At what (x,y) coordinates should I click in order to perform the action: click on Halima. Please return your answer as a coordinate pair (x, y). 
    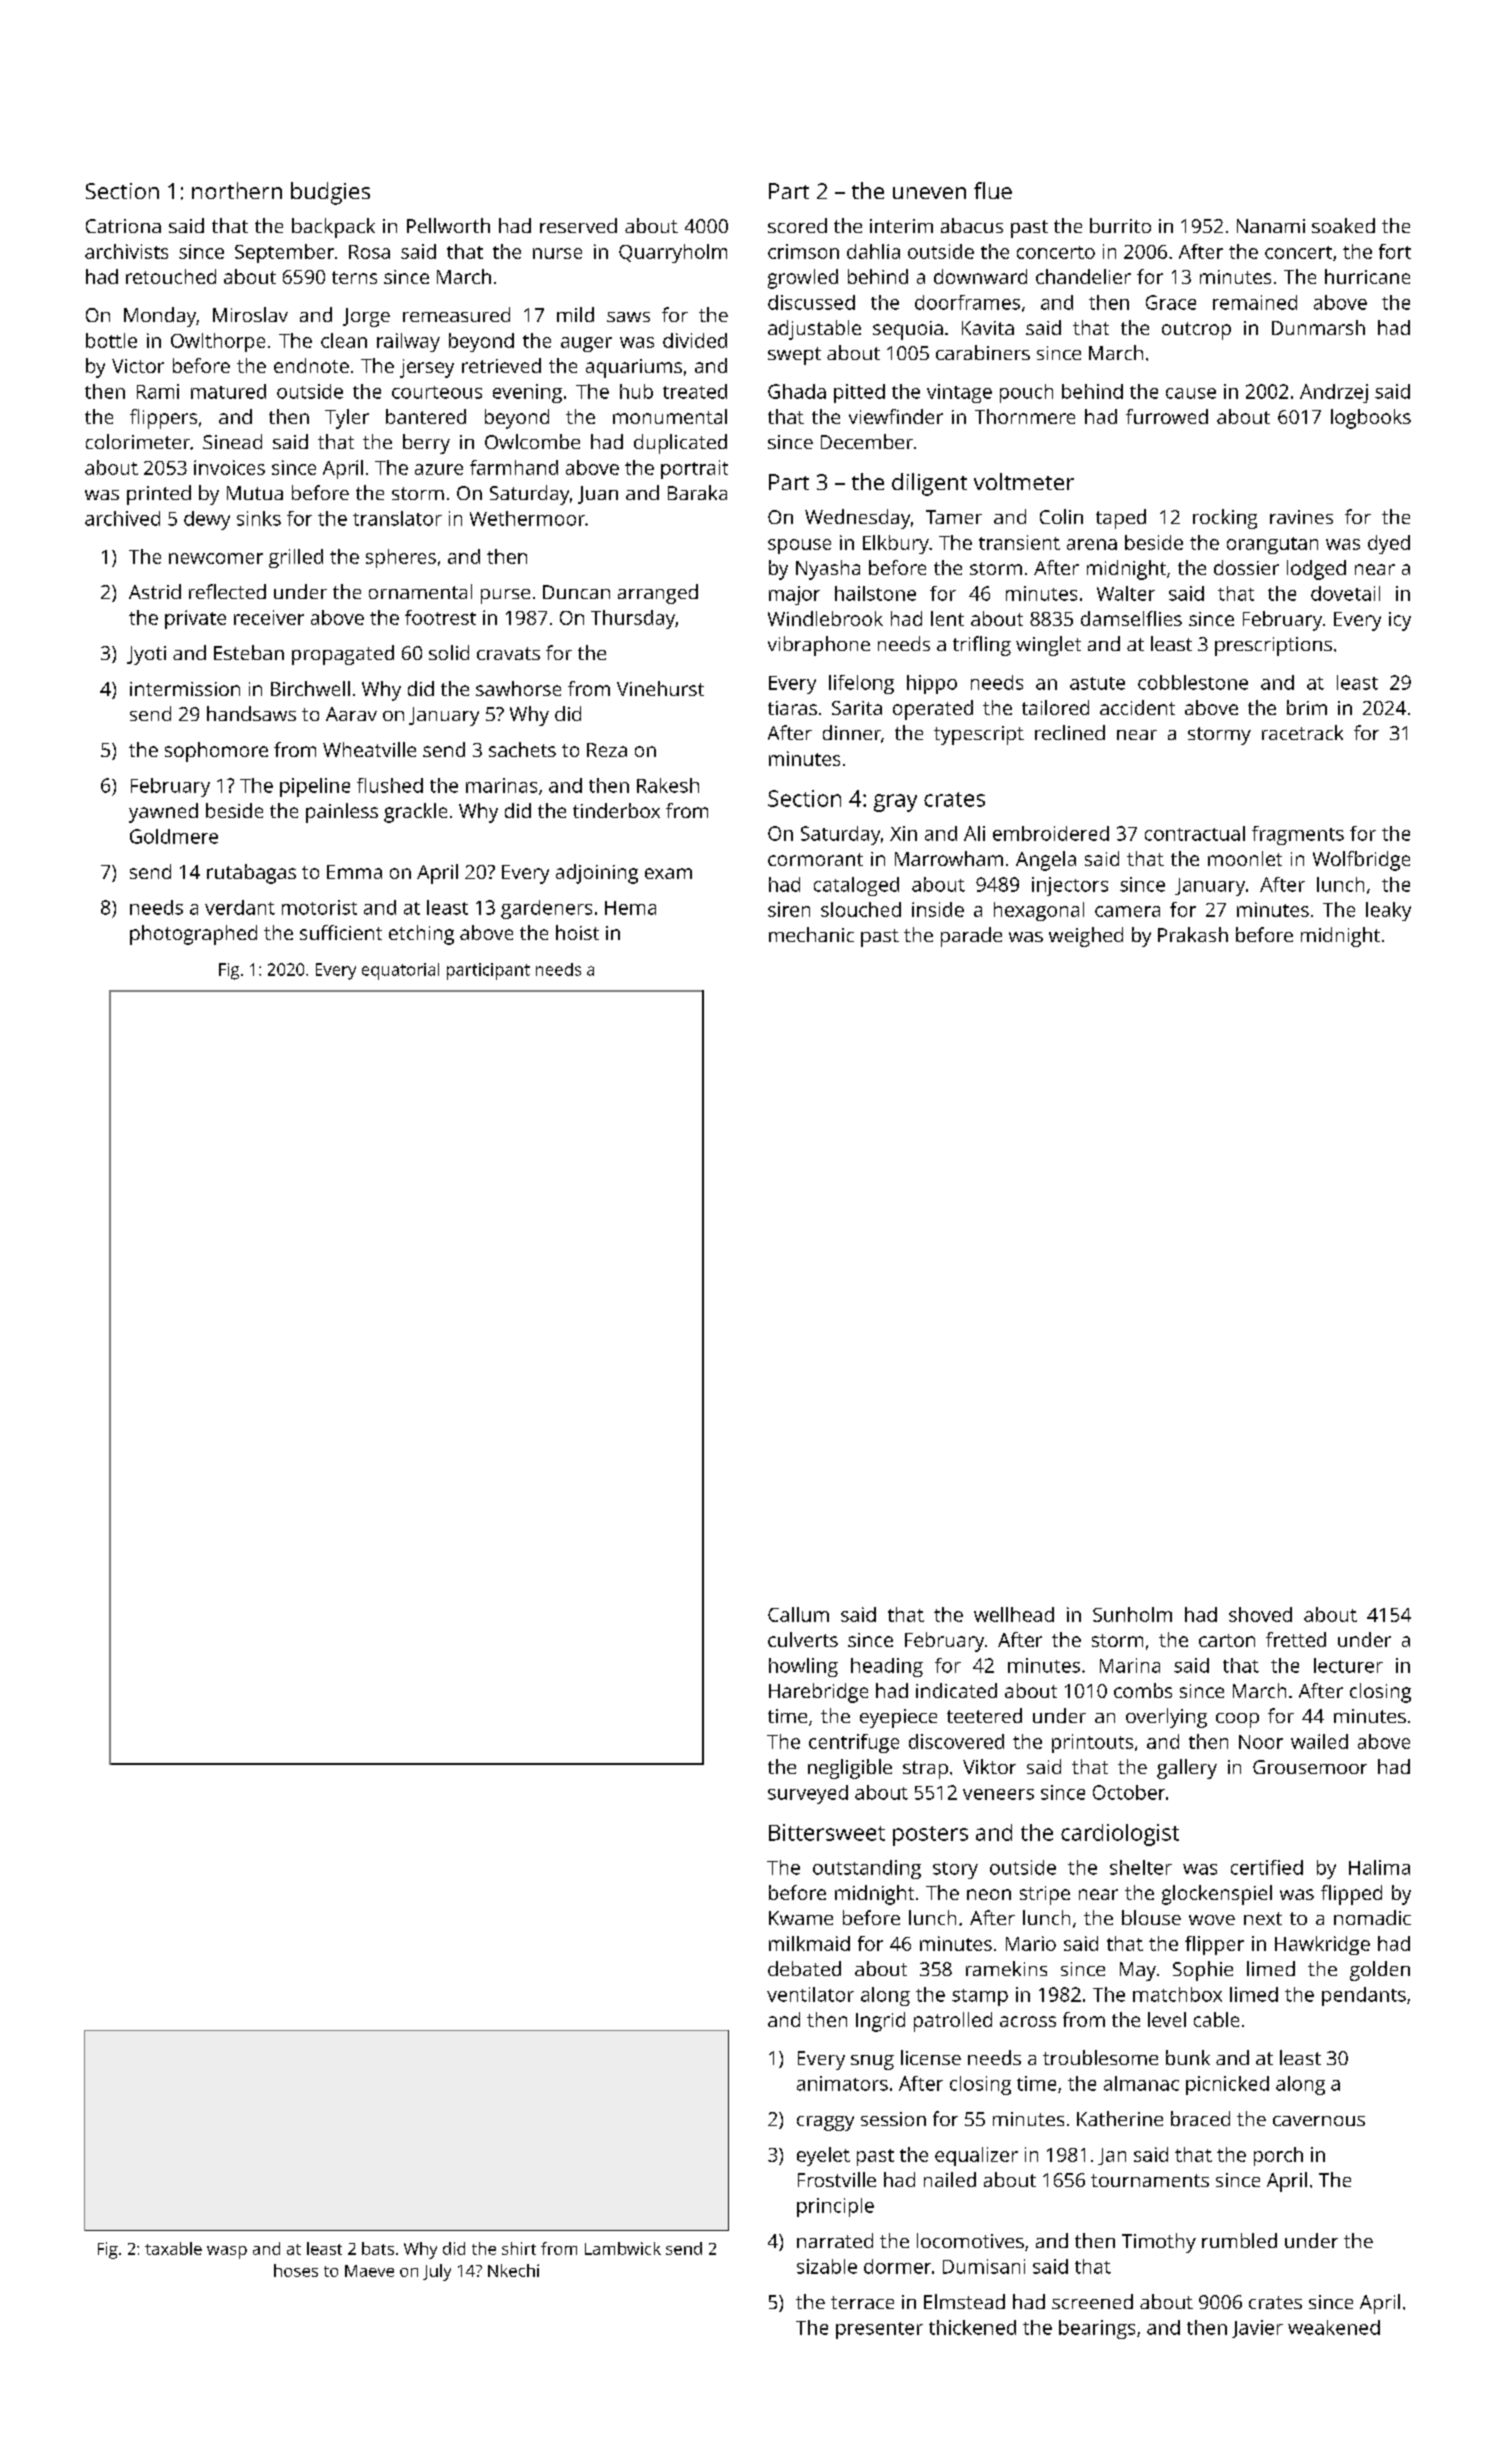
    Looking at the image, I should click on (1379, 1867).
